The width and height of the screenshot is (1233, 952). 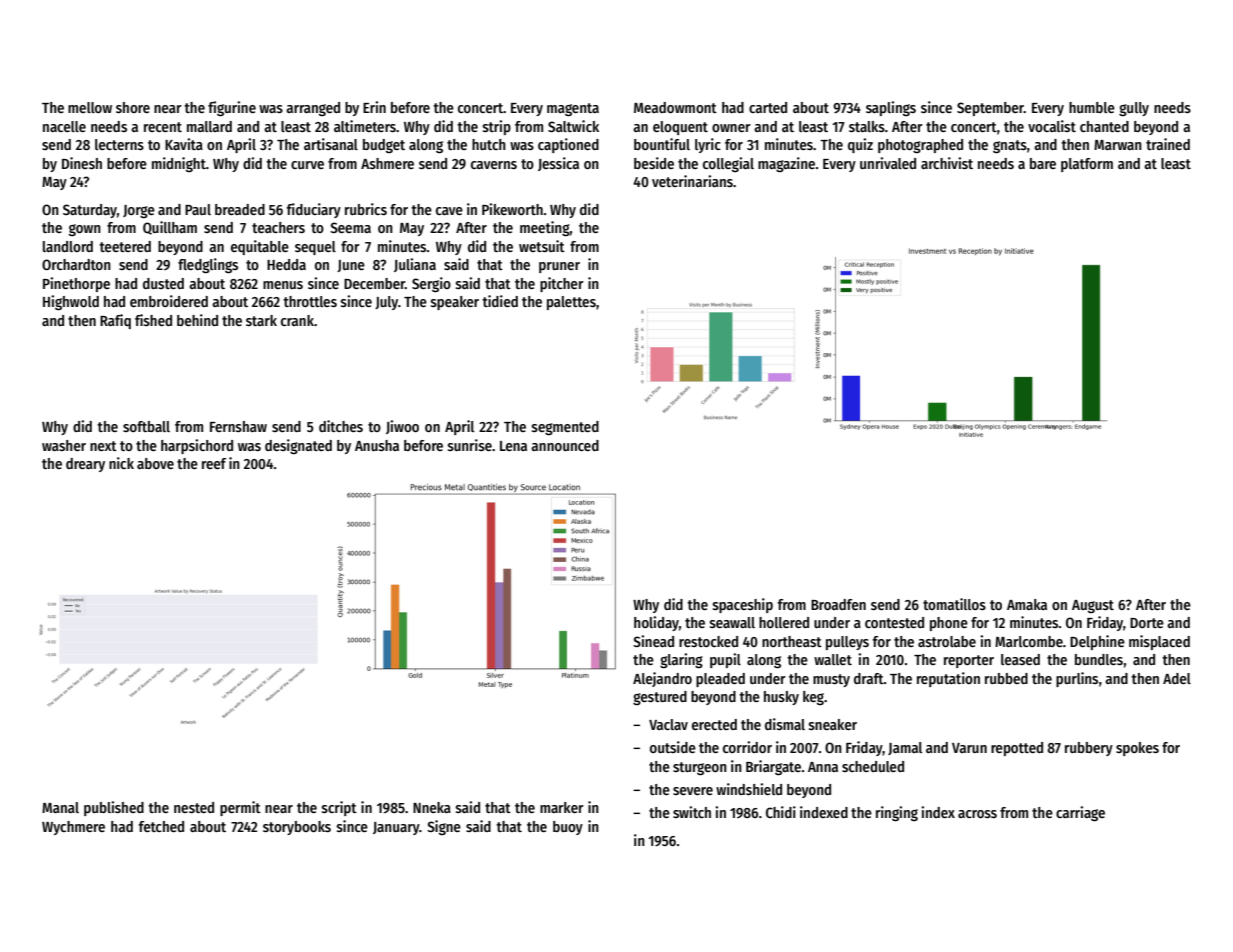 I want to click on Wychmere, so click(x=73, y=828).
